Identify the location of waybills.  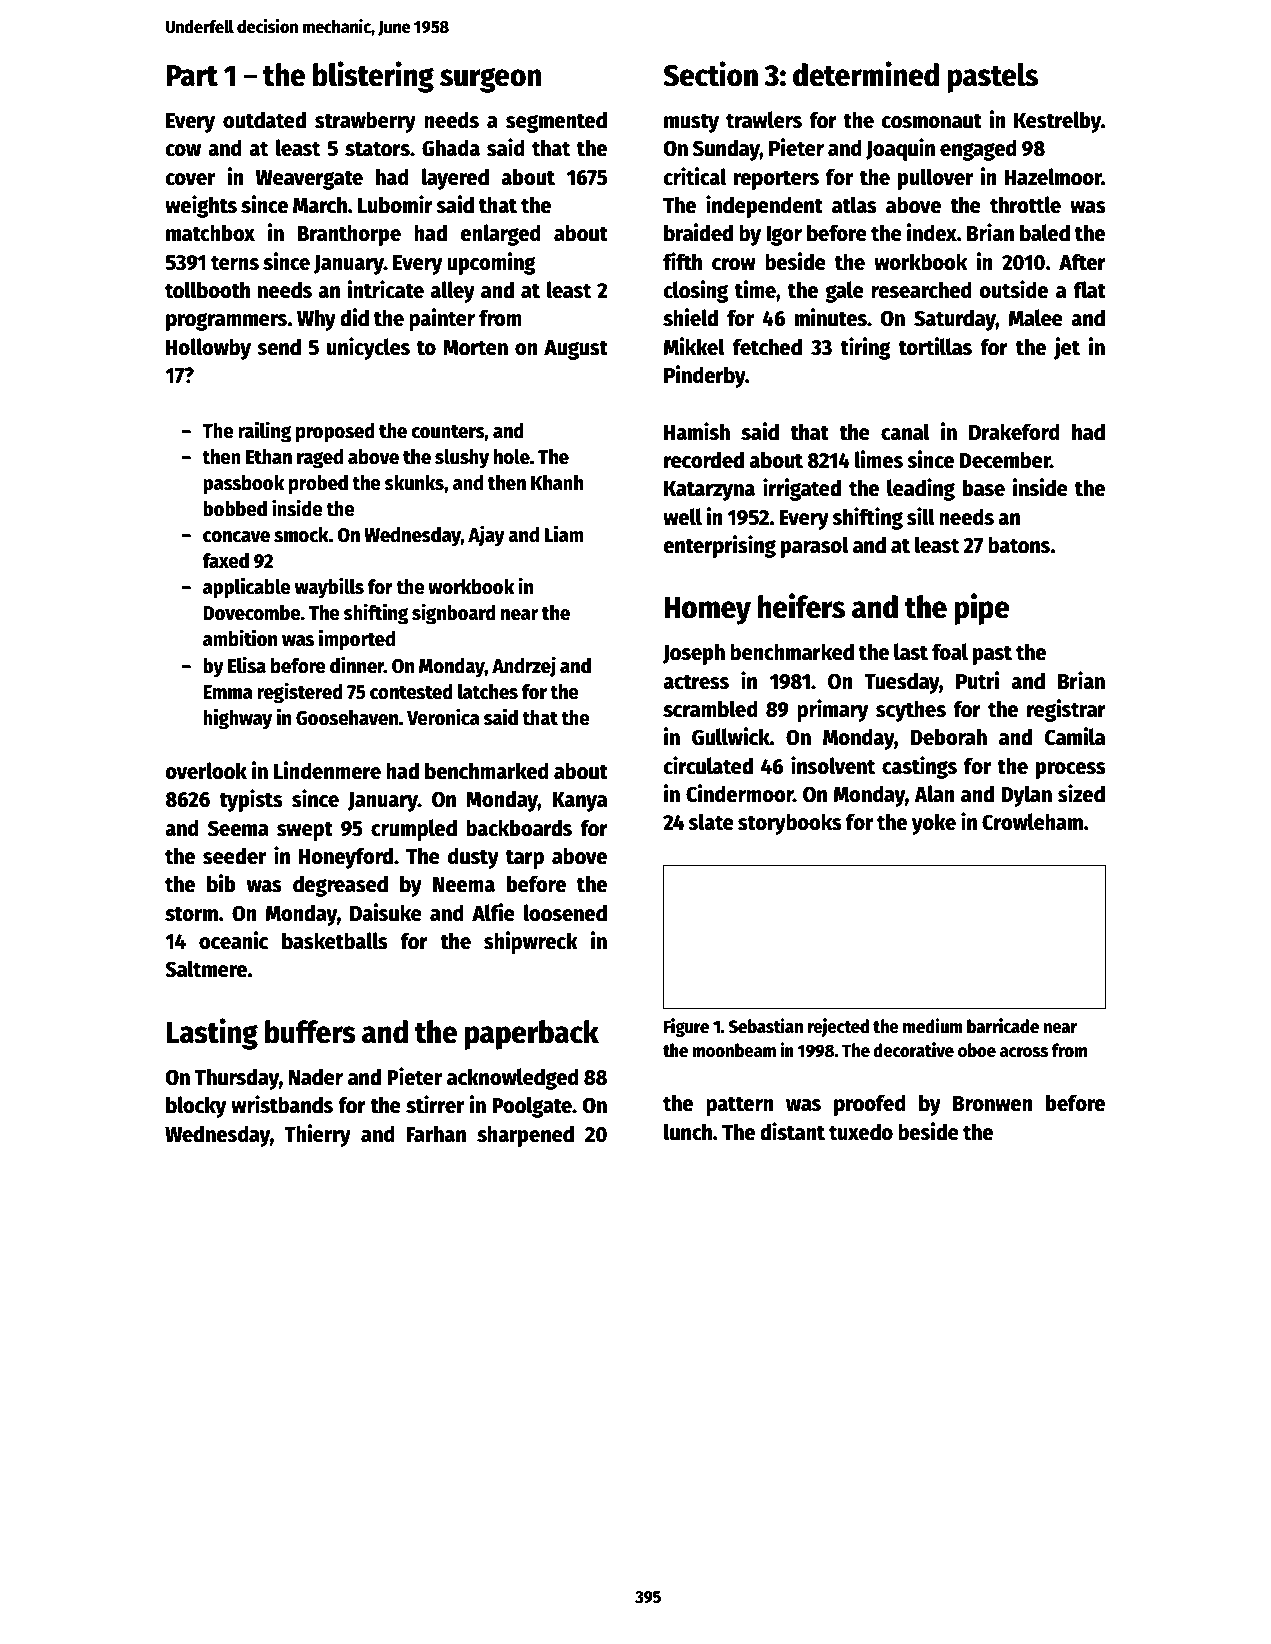
(329, 588).
